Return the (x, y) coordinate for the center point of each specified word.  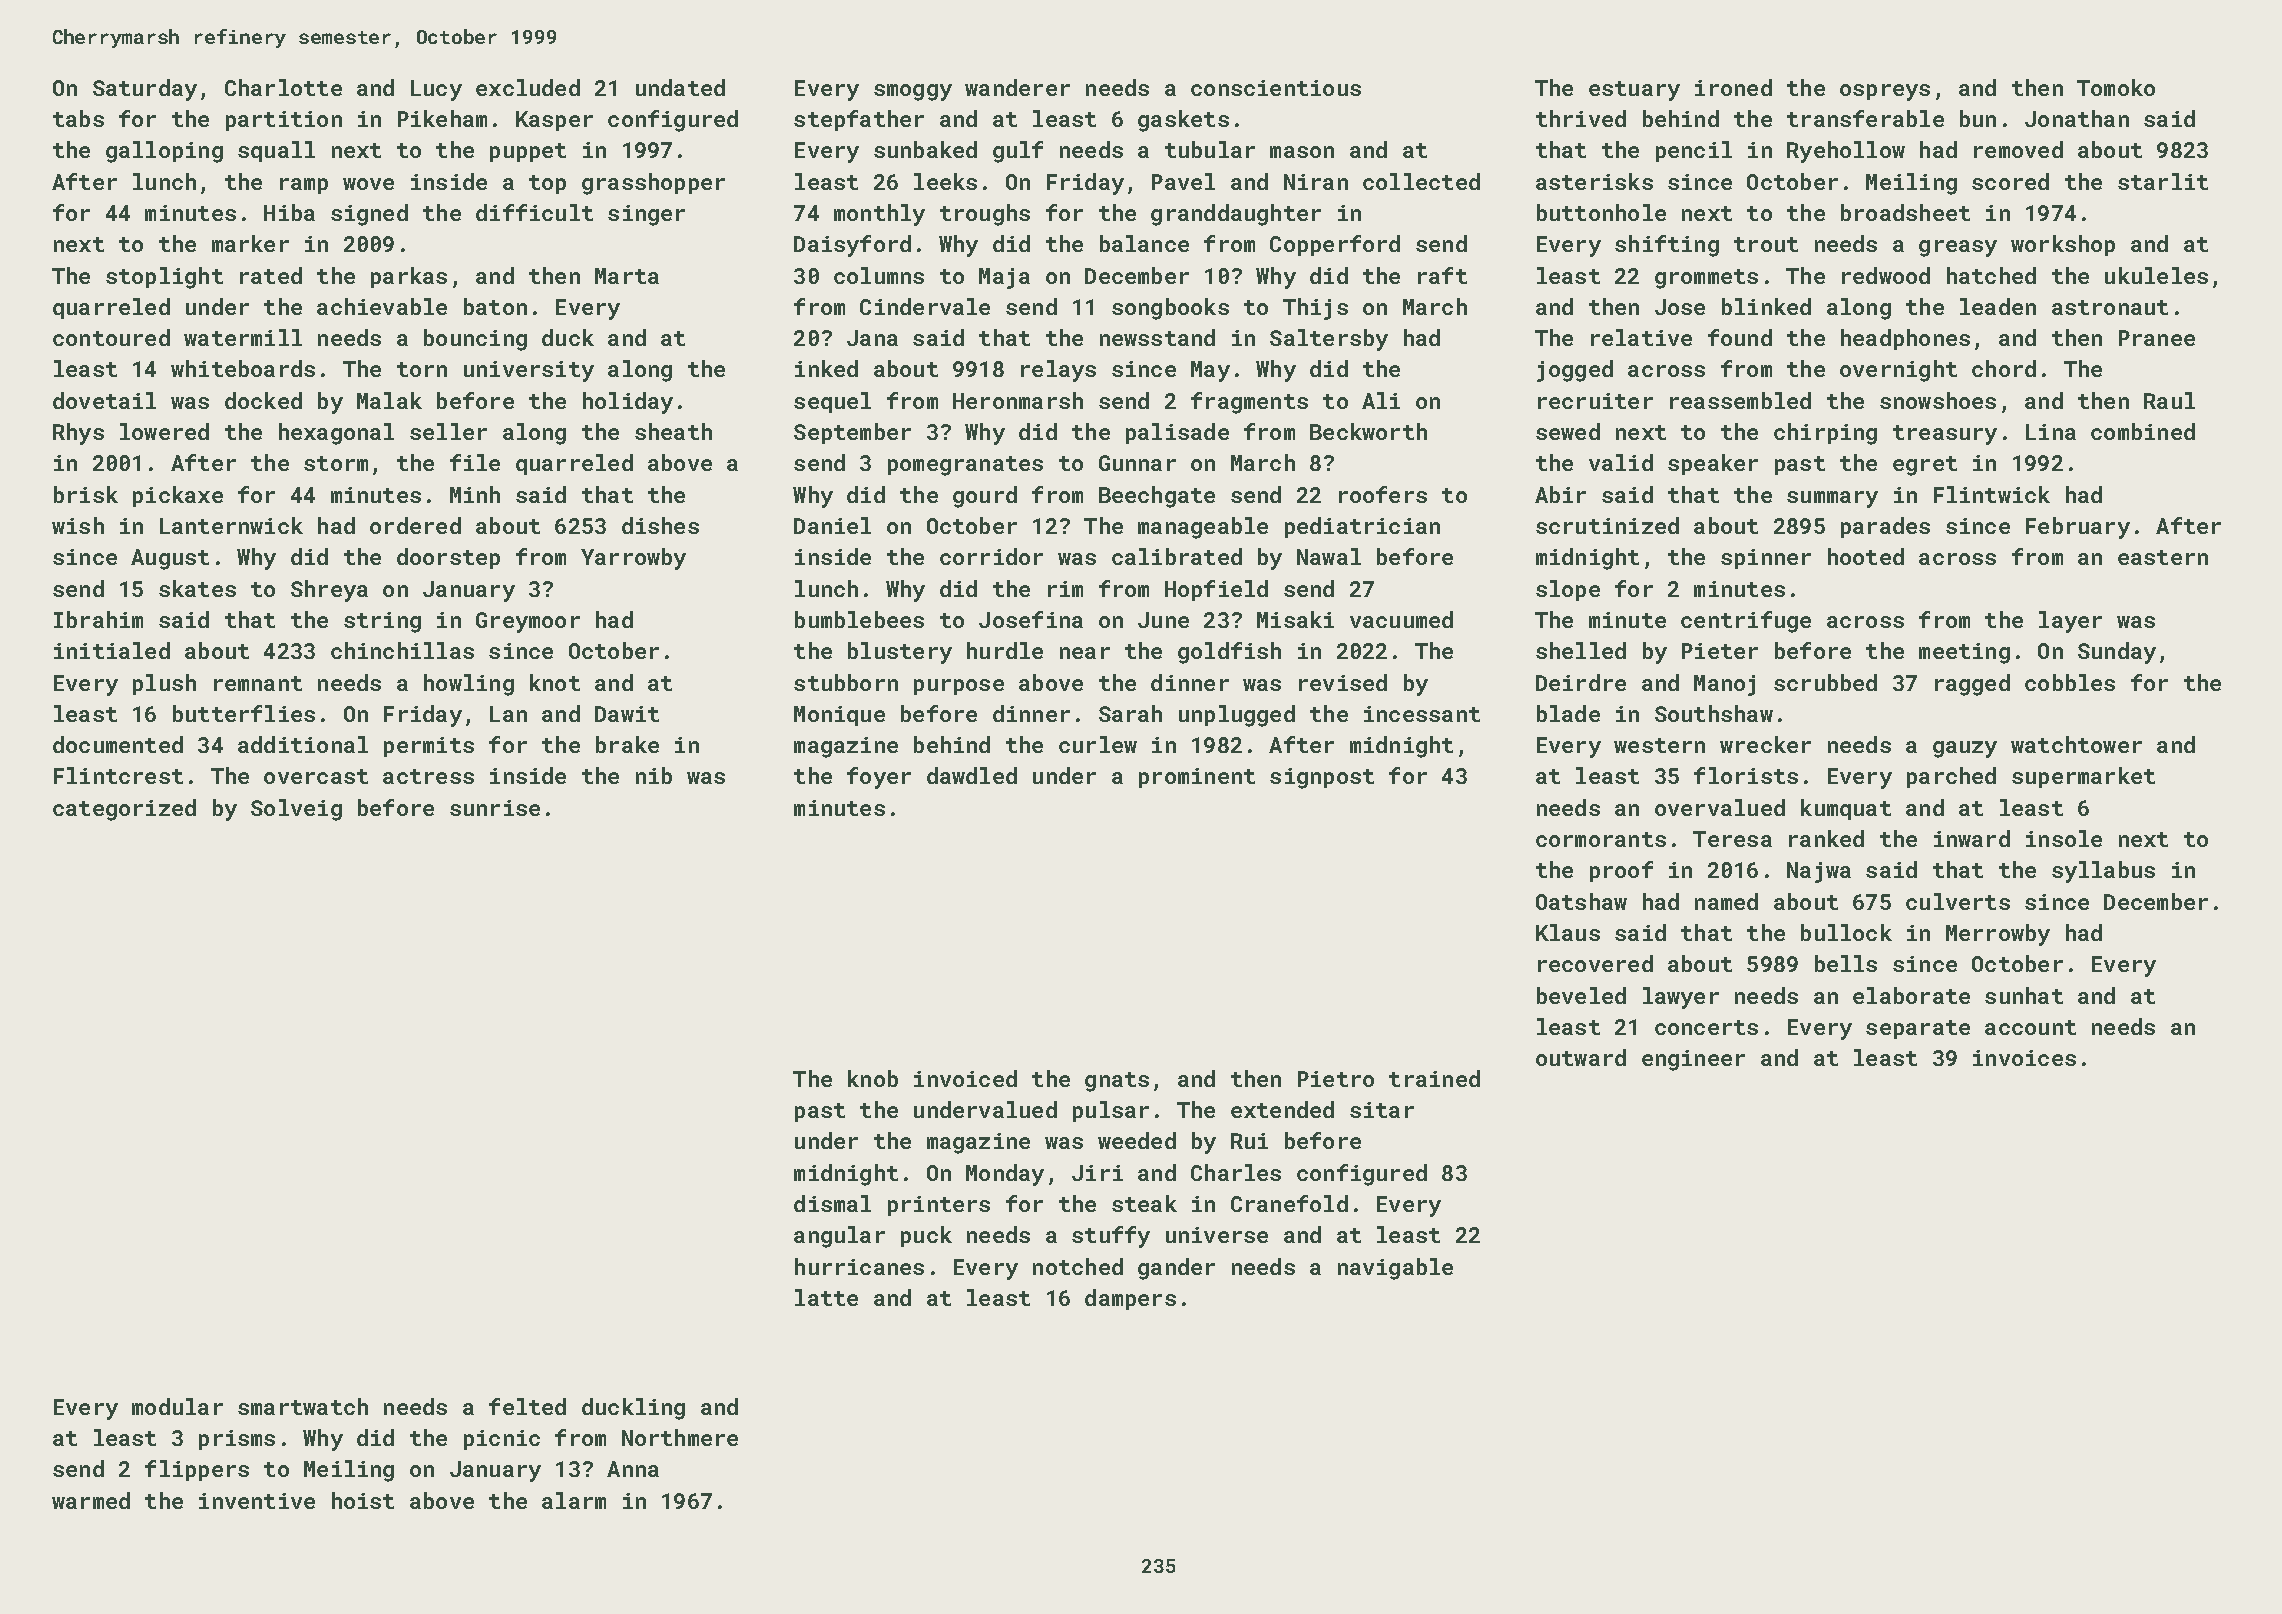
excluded (528, 87)
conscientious (1276, 88)
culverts (1958, 901)
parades (1885, 527)
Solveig (296, 810)
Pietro (1336, 1079)
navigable (1395, 1269)
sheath (673, 431)
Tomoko (2116, 87)
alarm (574, 1500)
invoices (2024, 1058)
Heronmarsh (1018, 400)
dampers (1130, 1299)
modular (177, 1406)
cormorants (1601, 839)
